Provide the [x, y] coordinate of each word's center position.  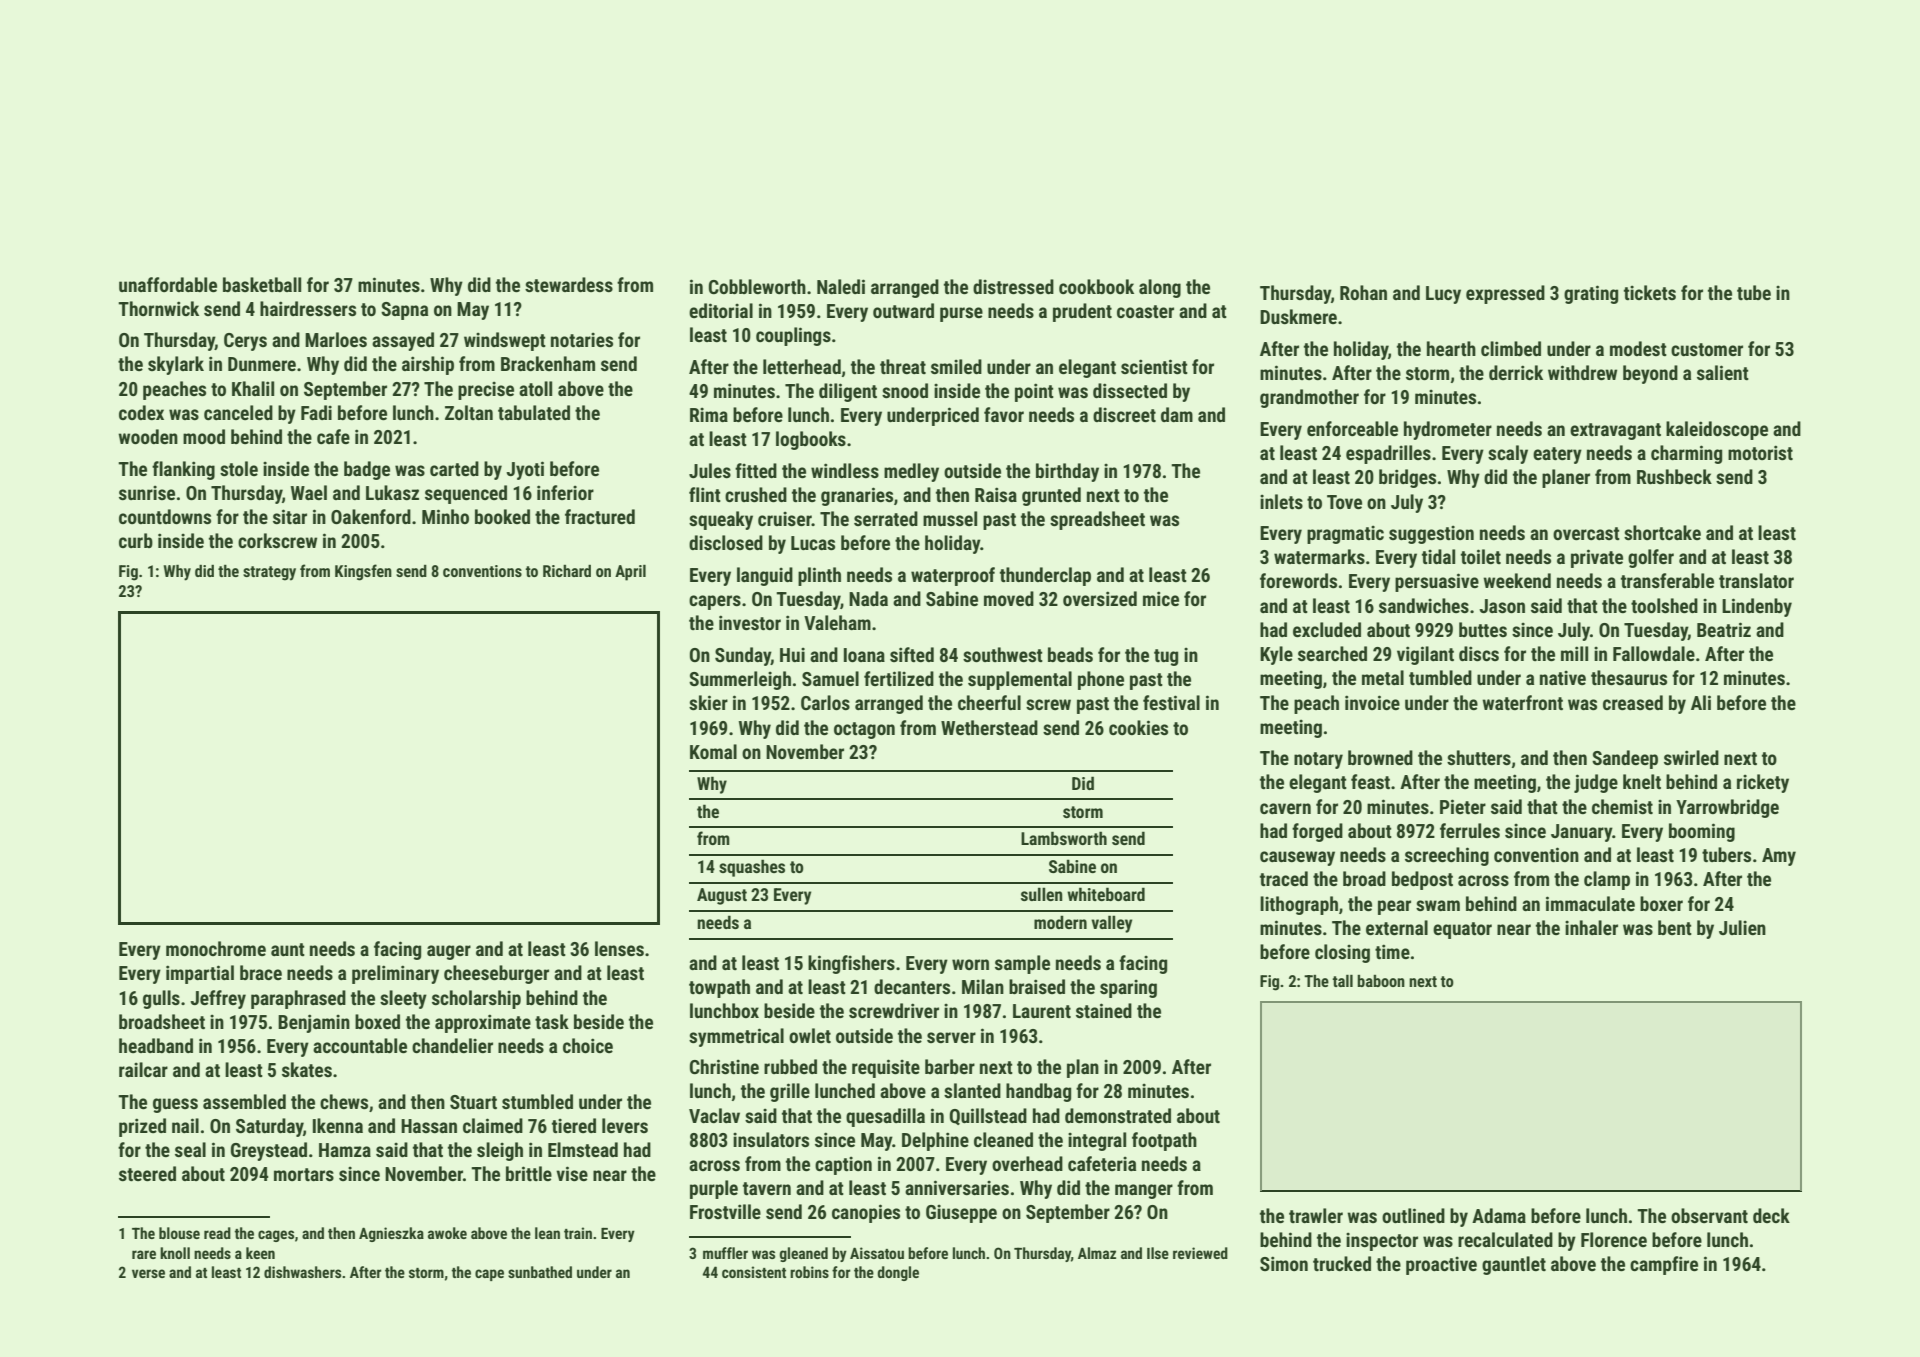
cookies [1138, 727]
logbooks [811, 440]
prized [142, 1127]
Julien [1742, 927]
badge [367, 470]
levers [625, 1125]
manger [1144, 1191]
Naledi [841, 286]
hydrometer [1448, 430]
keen [260, 1253]
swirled [1691, 757]
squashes [752, 868]
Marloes [336, 339]
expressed [1505, 294]
